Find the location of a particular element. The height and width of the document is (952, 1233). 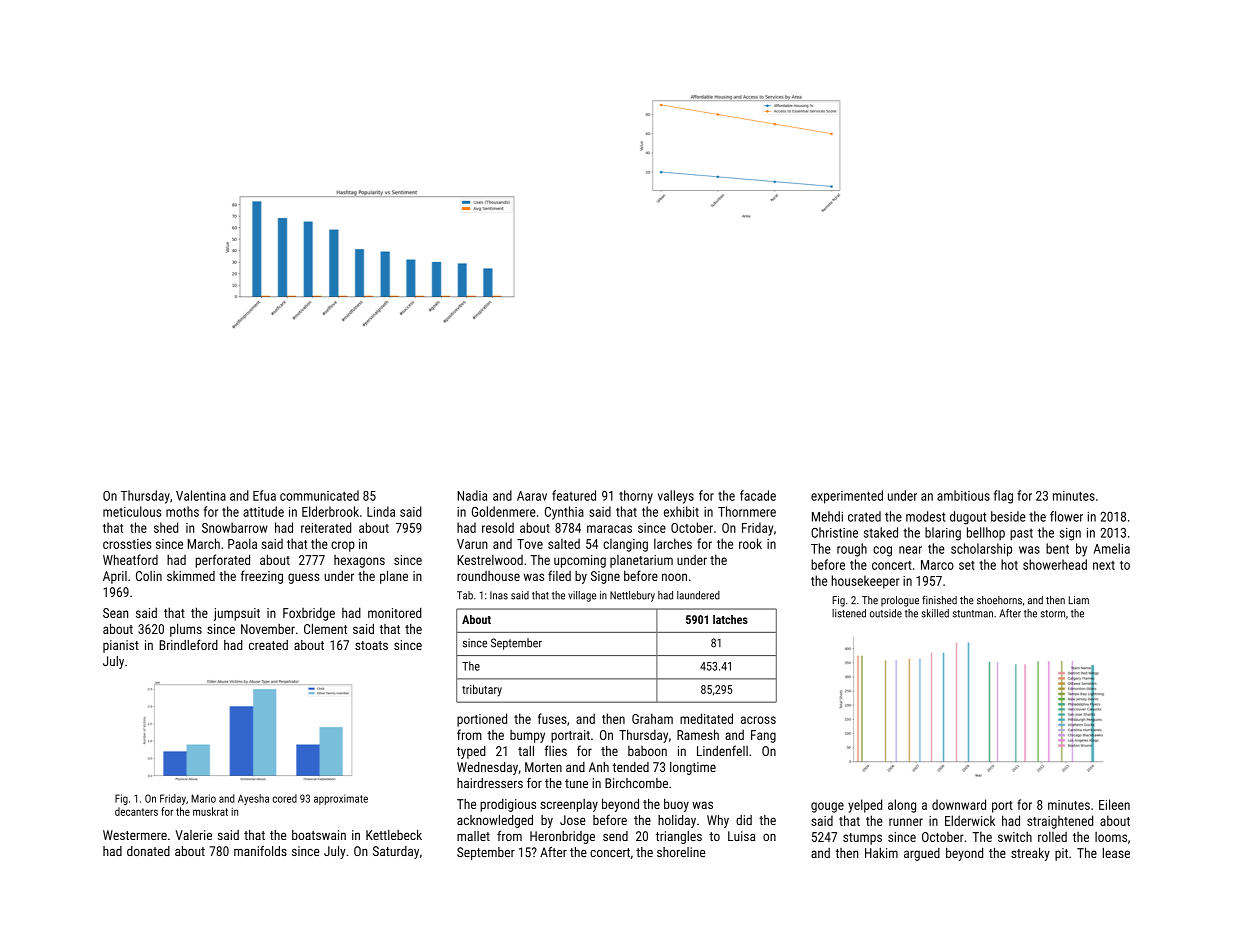

thorny is located at coordinates (636, 497).
